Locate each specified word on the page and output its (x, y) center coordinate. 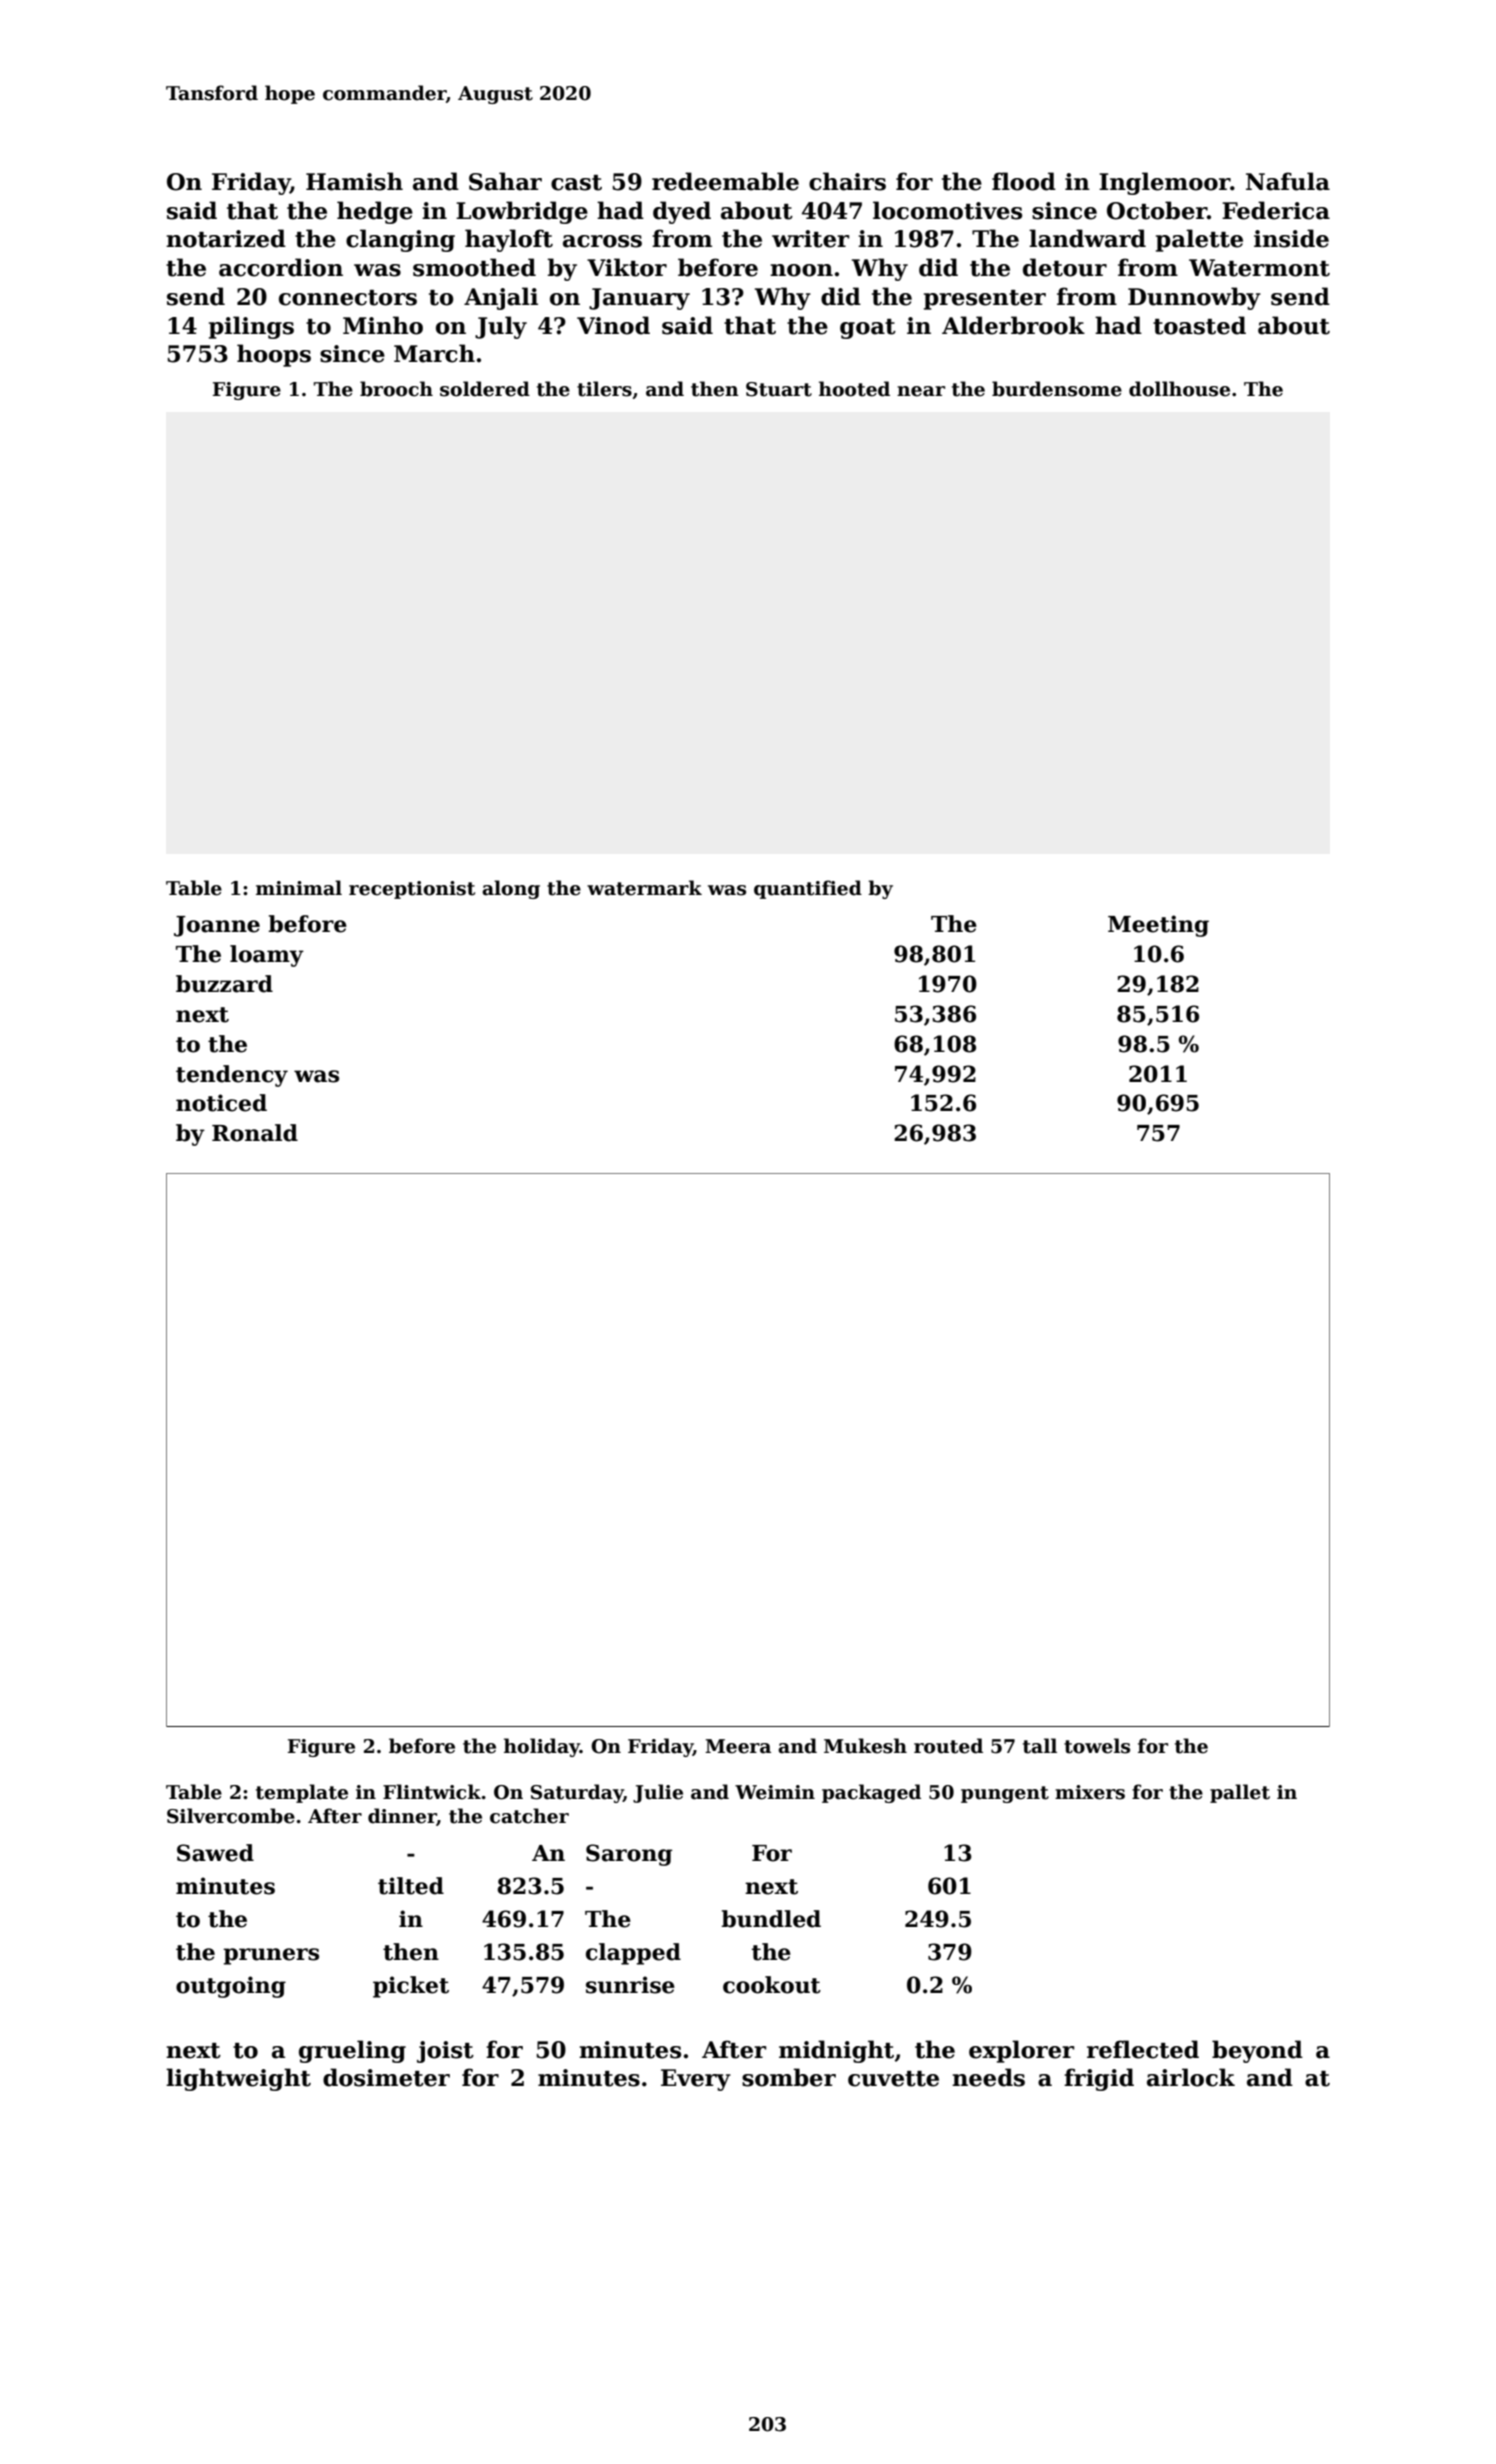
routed (948, 1746)
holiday (542, 1747)
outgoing (231, 1987)
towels (1097, 1746)
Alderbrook (1013, 325)
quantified (808, 889)
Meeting (1158, 926)
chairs (847, 181)
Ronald (255, 1133)
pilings (251, 327)
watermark (644, 888)
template (302, 1793)
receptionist (412, 890)
